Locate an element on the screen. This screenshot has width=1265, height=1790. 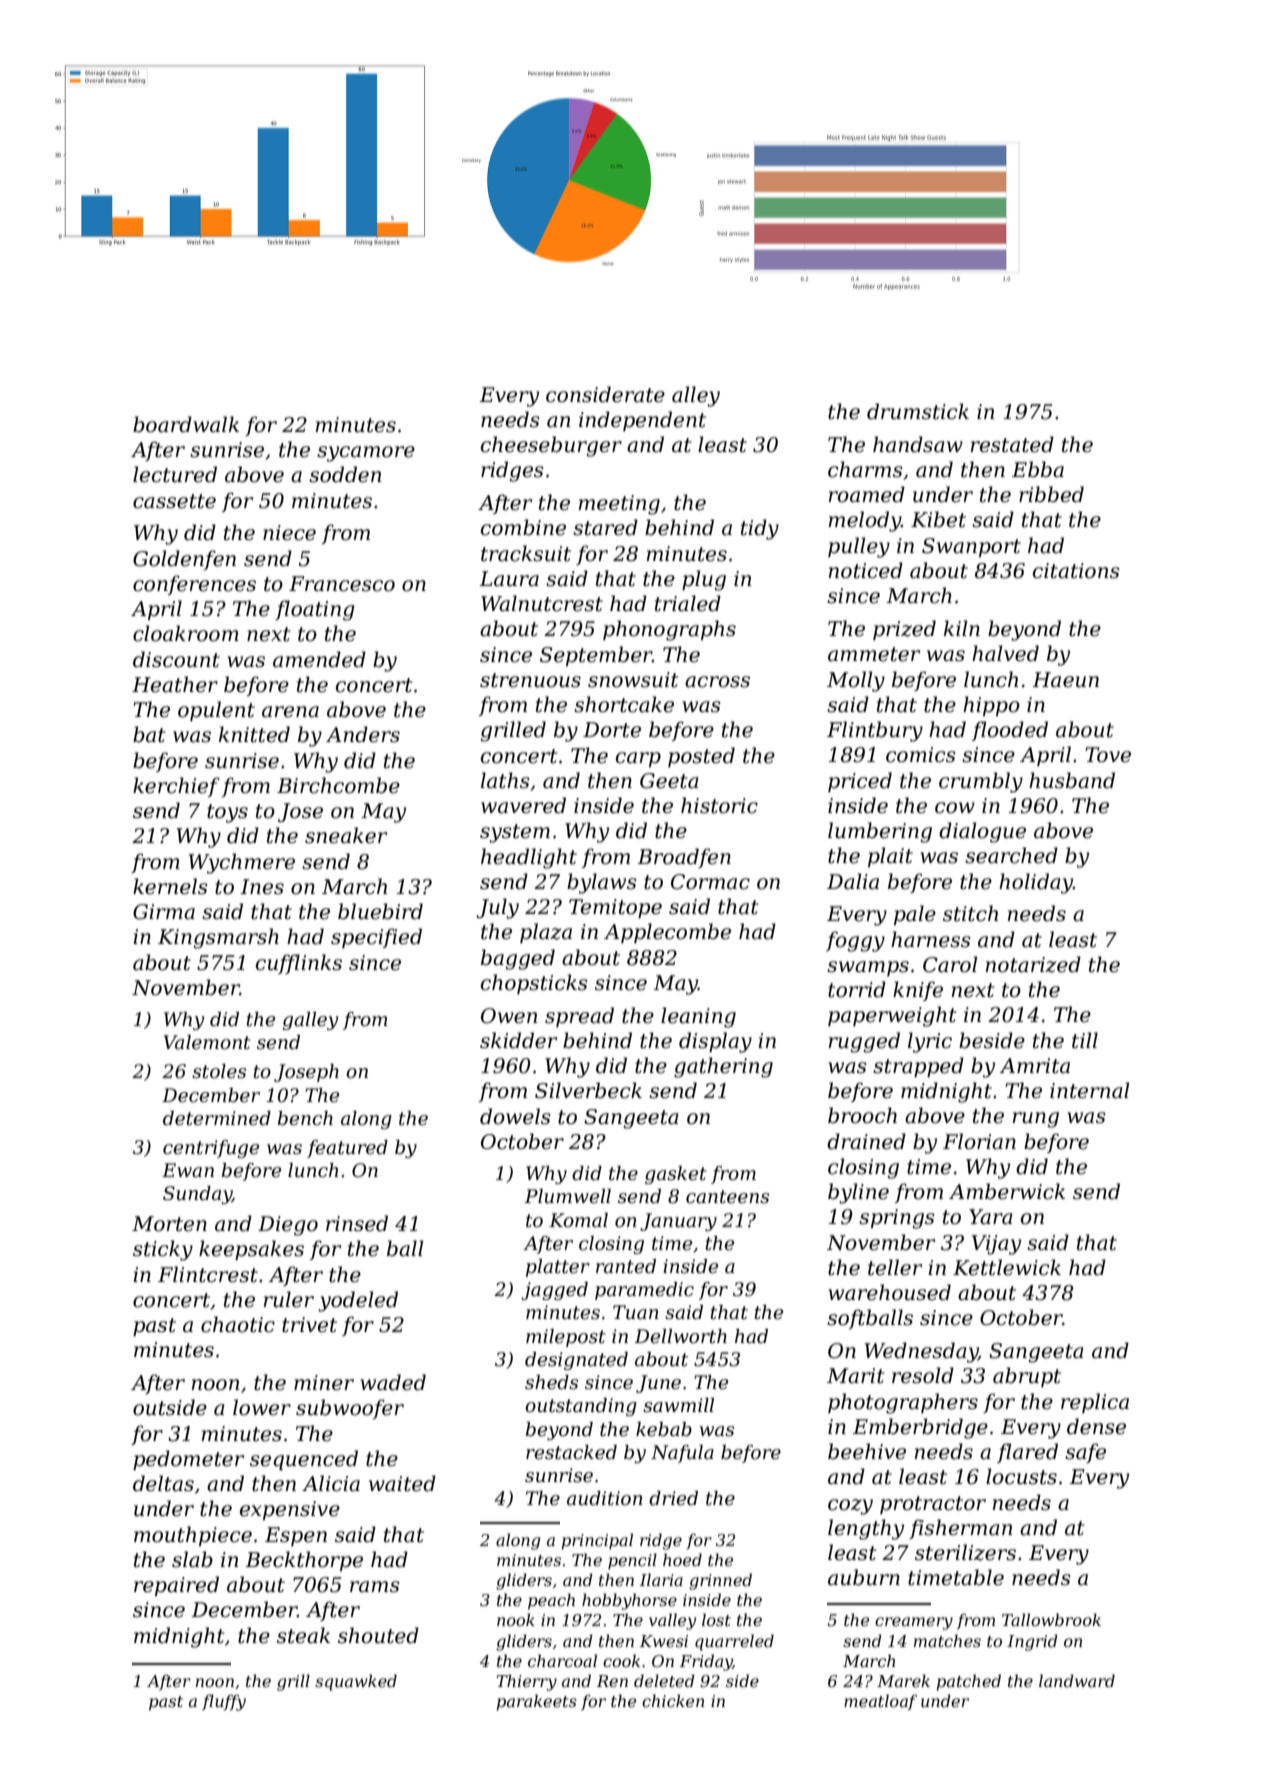
drumstick is located at coordinates (918, 411).
